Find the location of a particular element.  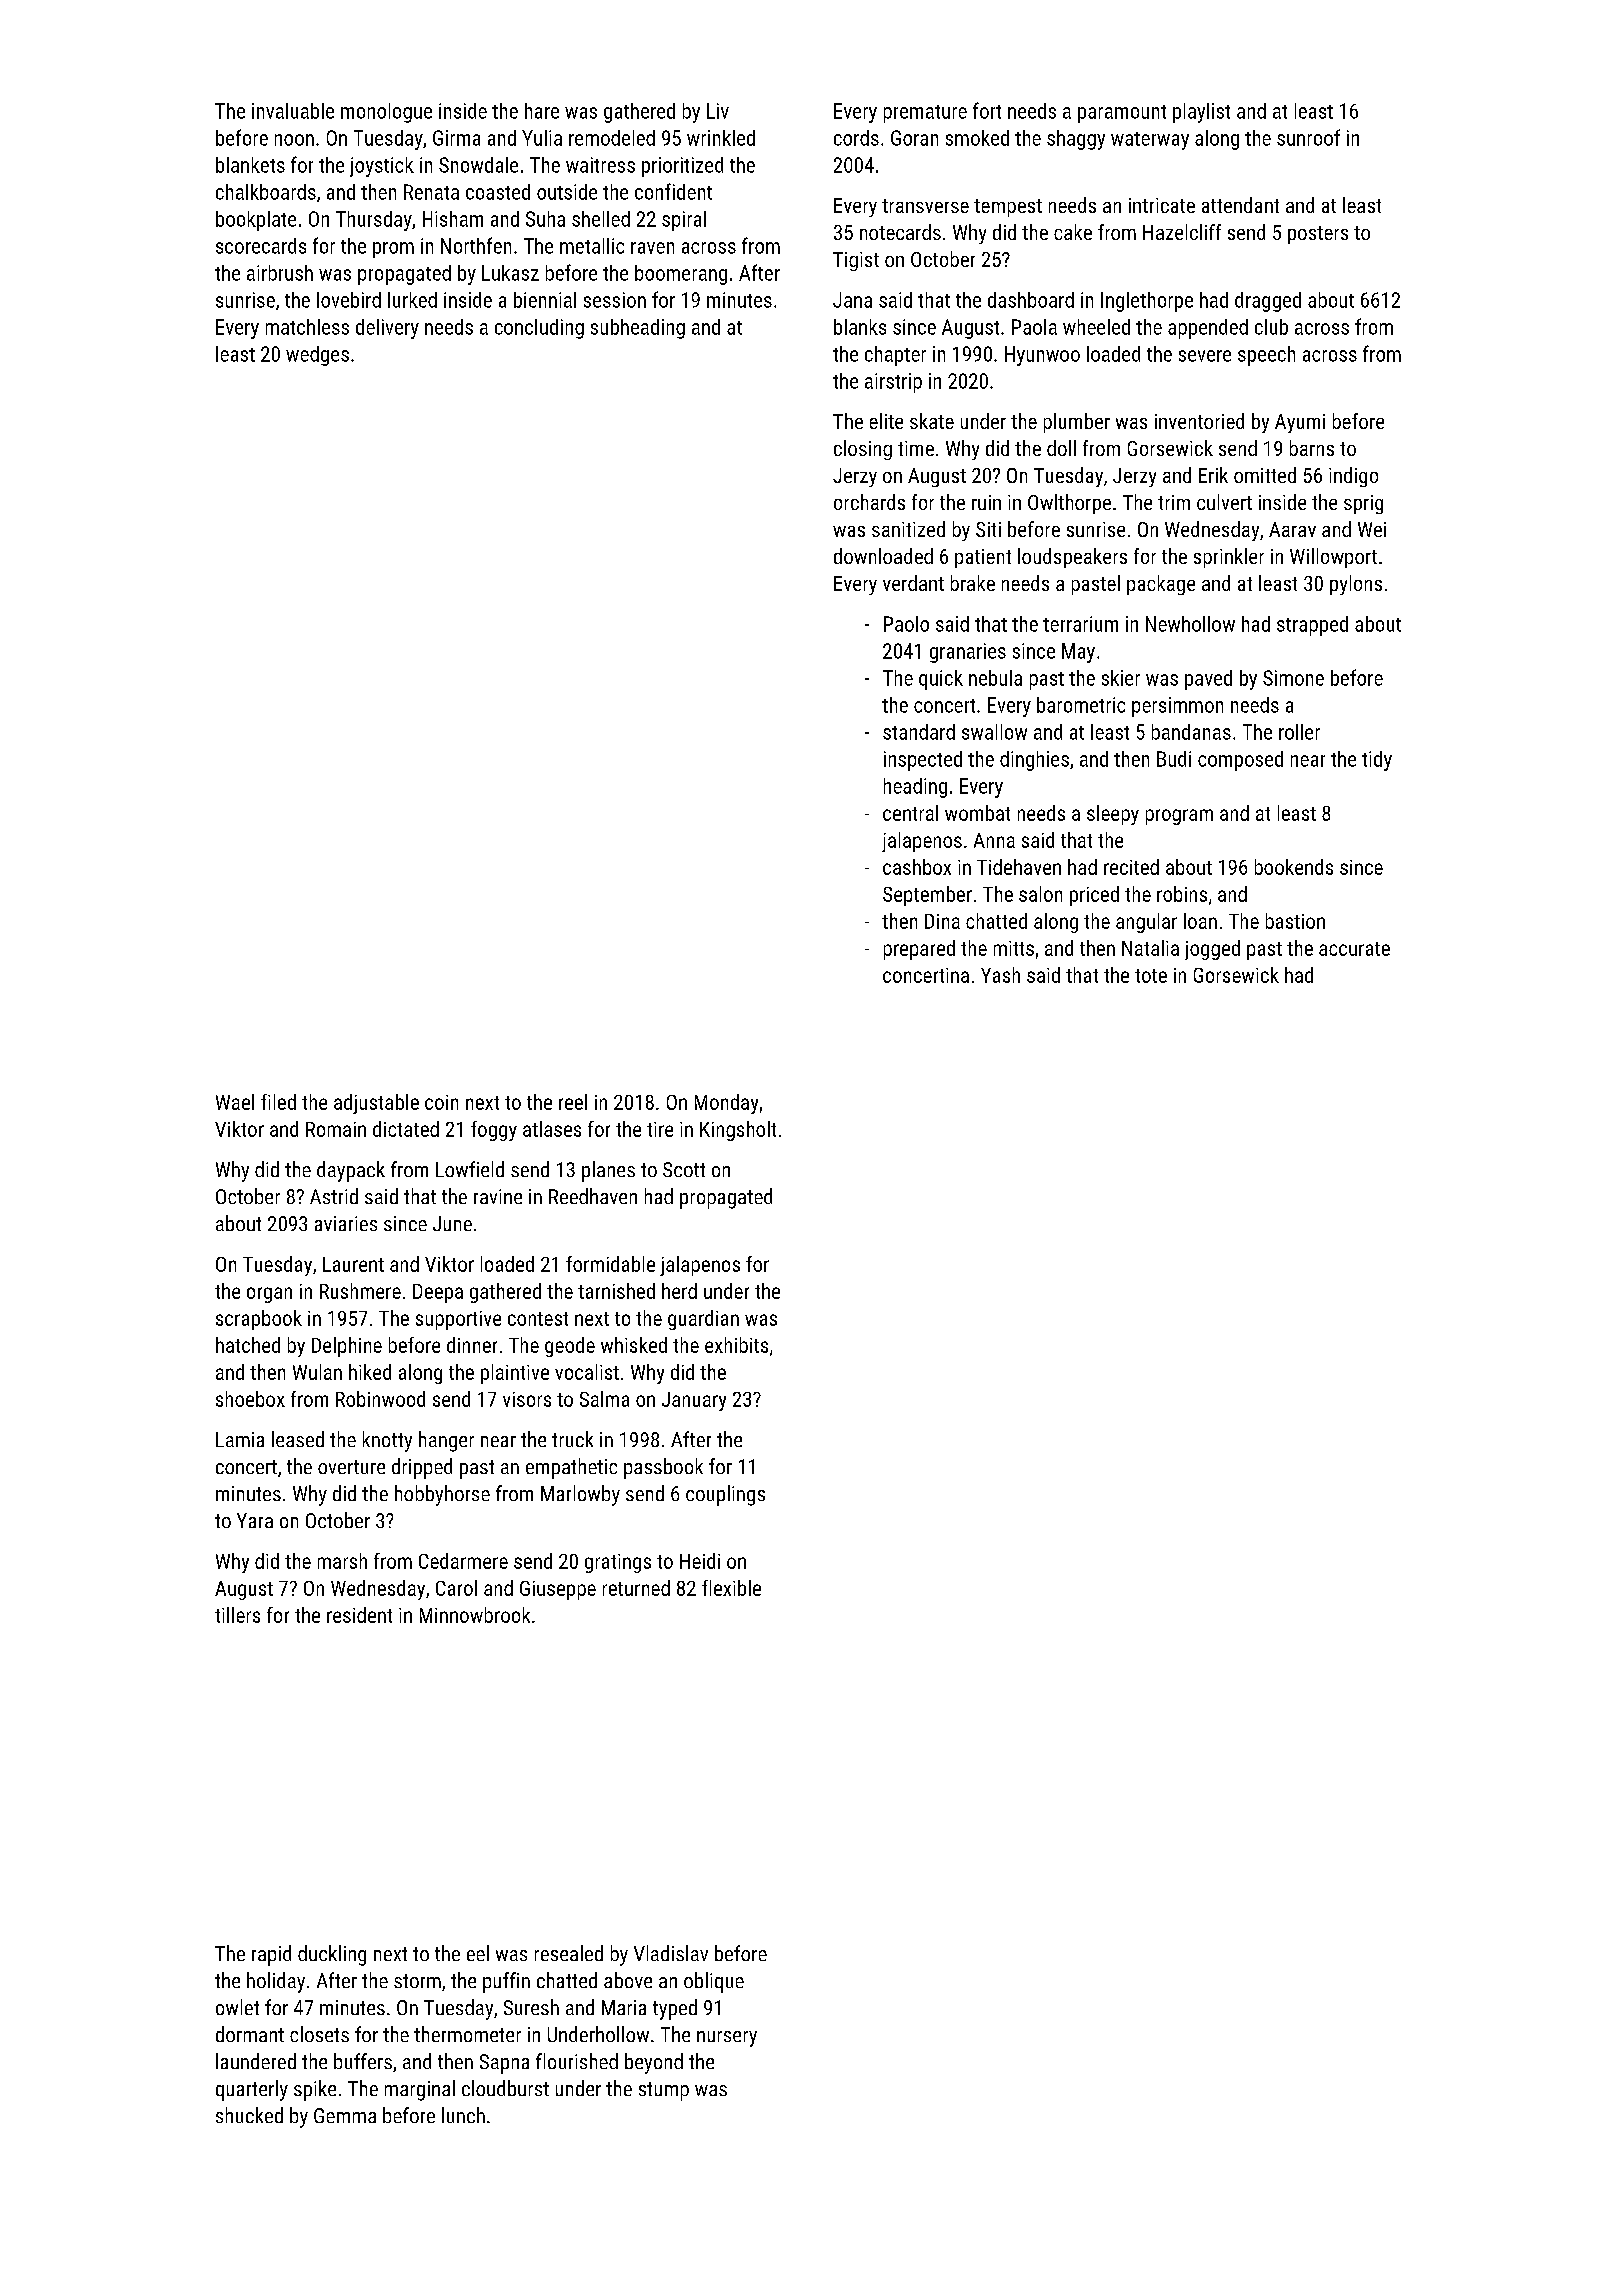

accurate is located at coordinates (1354, 949).
